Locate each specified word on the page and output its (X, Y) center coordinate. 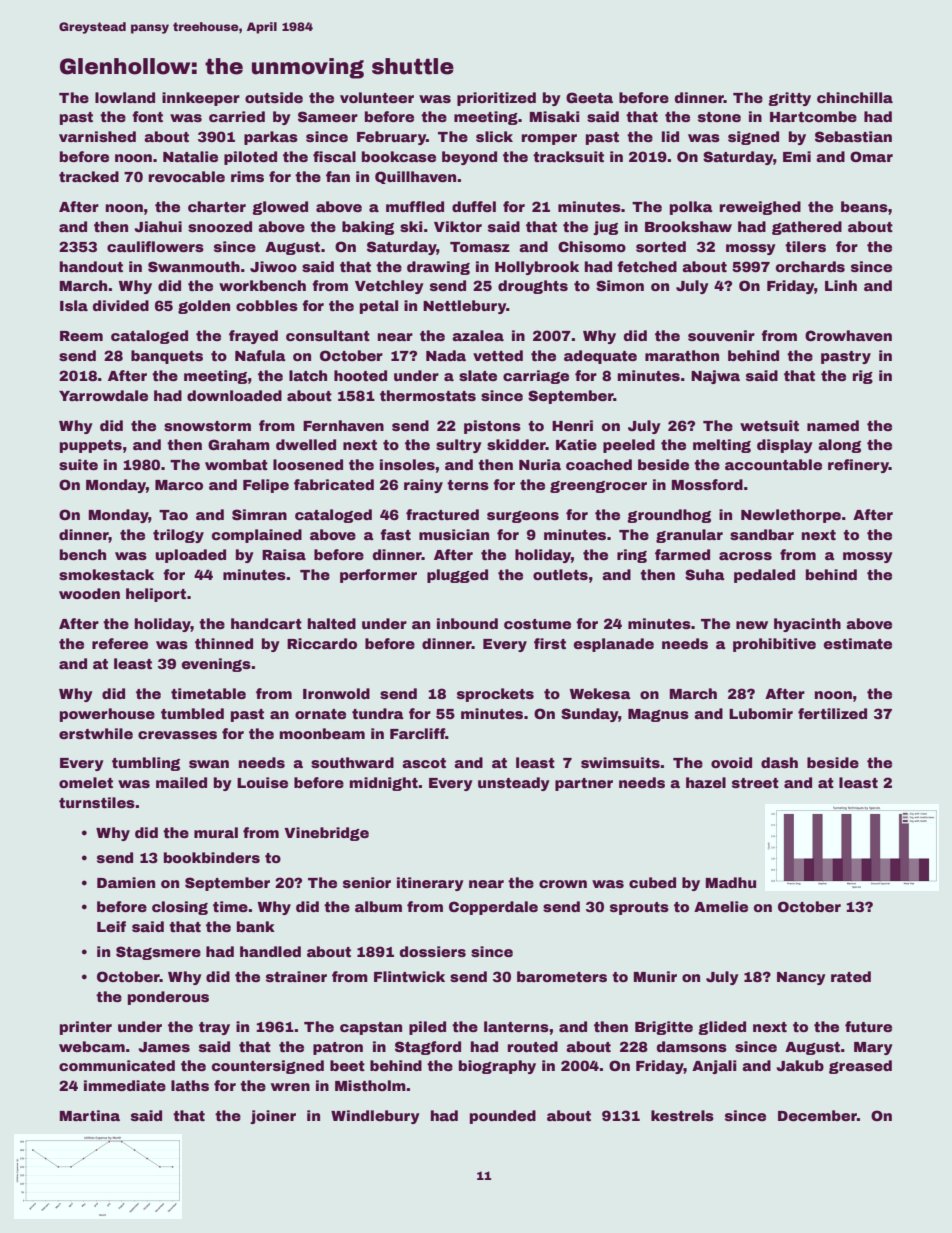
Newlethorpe (791, 516)
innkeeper (201, 99)
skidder (516, 444)
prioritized (496, 99)
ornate (320, 714)
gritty (789, 99)
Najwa (715, 377)
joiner (273, 1117)
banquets (167, 357)
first (550, 643)
